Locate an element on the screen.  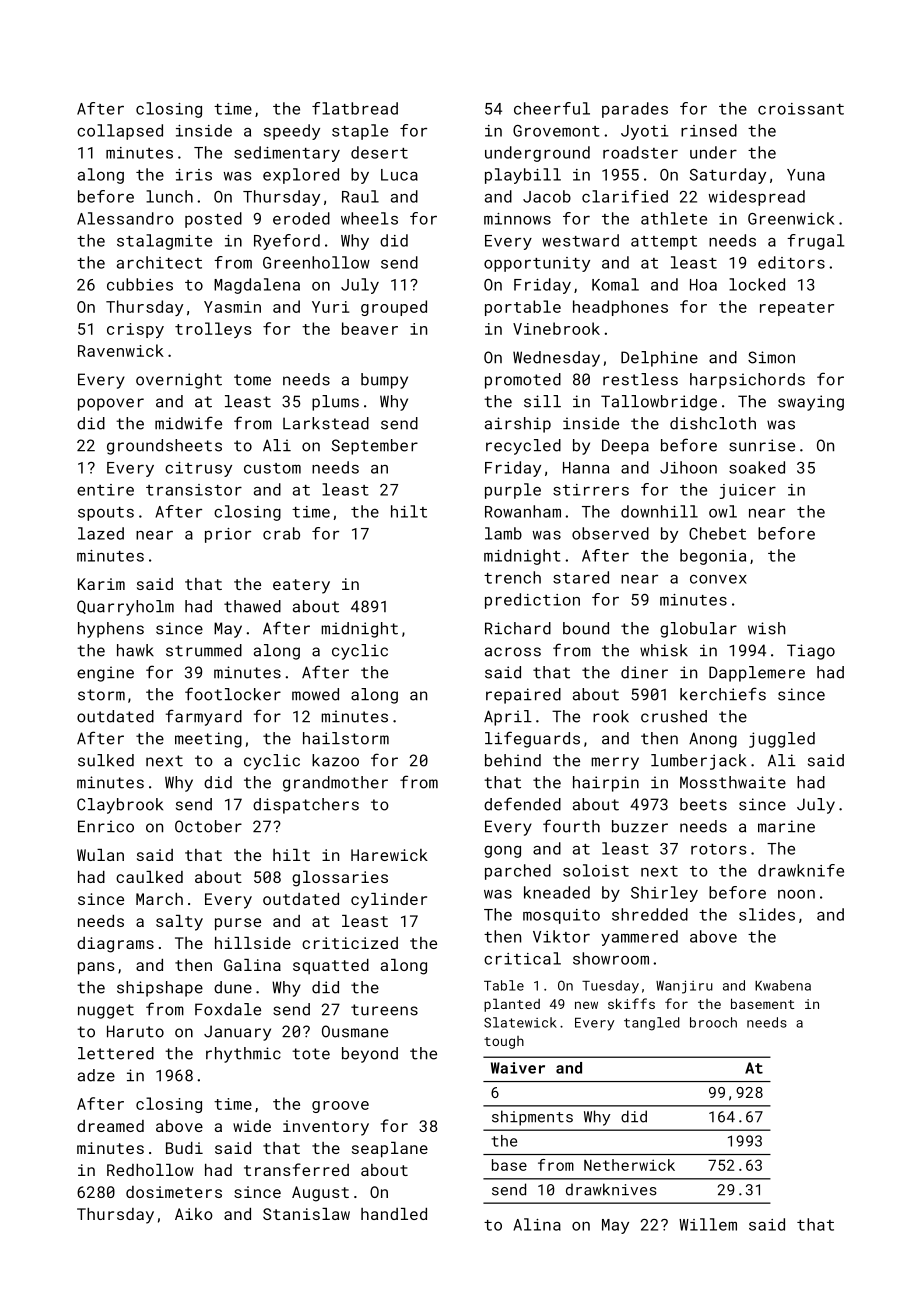
repeater is located at coordinates (797, 309).
